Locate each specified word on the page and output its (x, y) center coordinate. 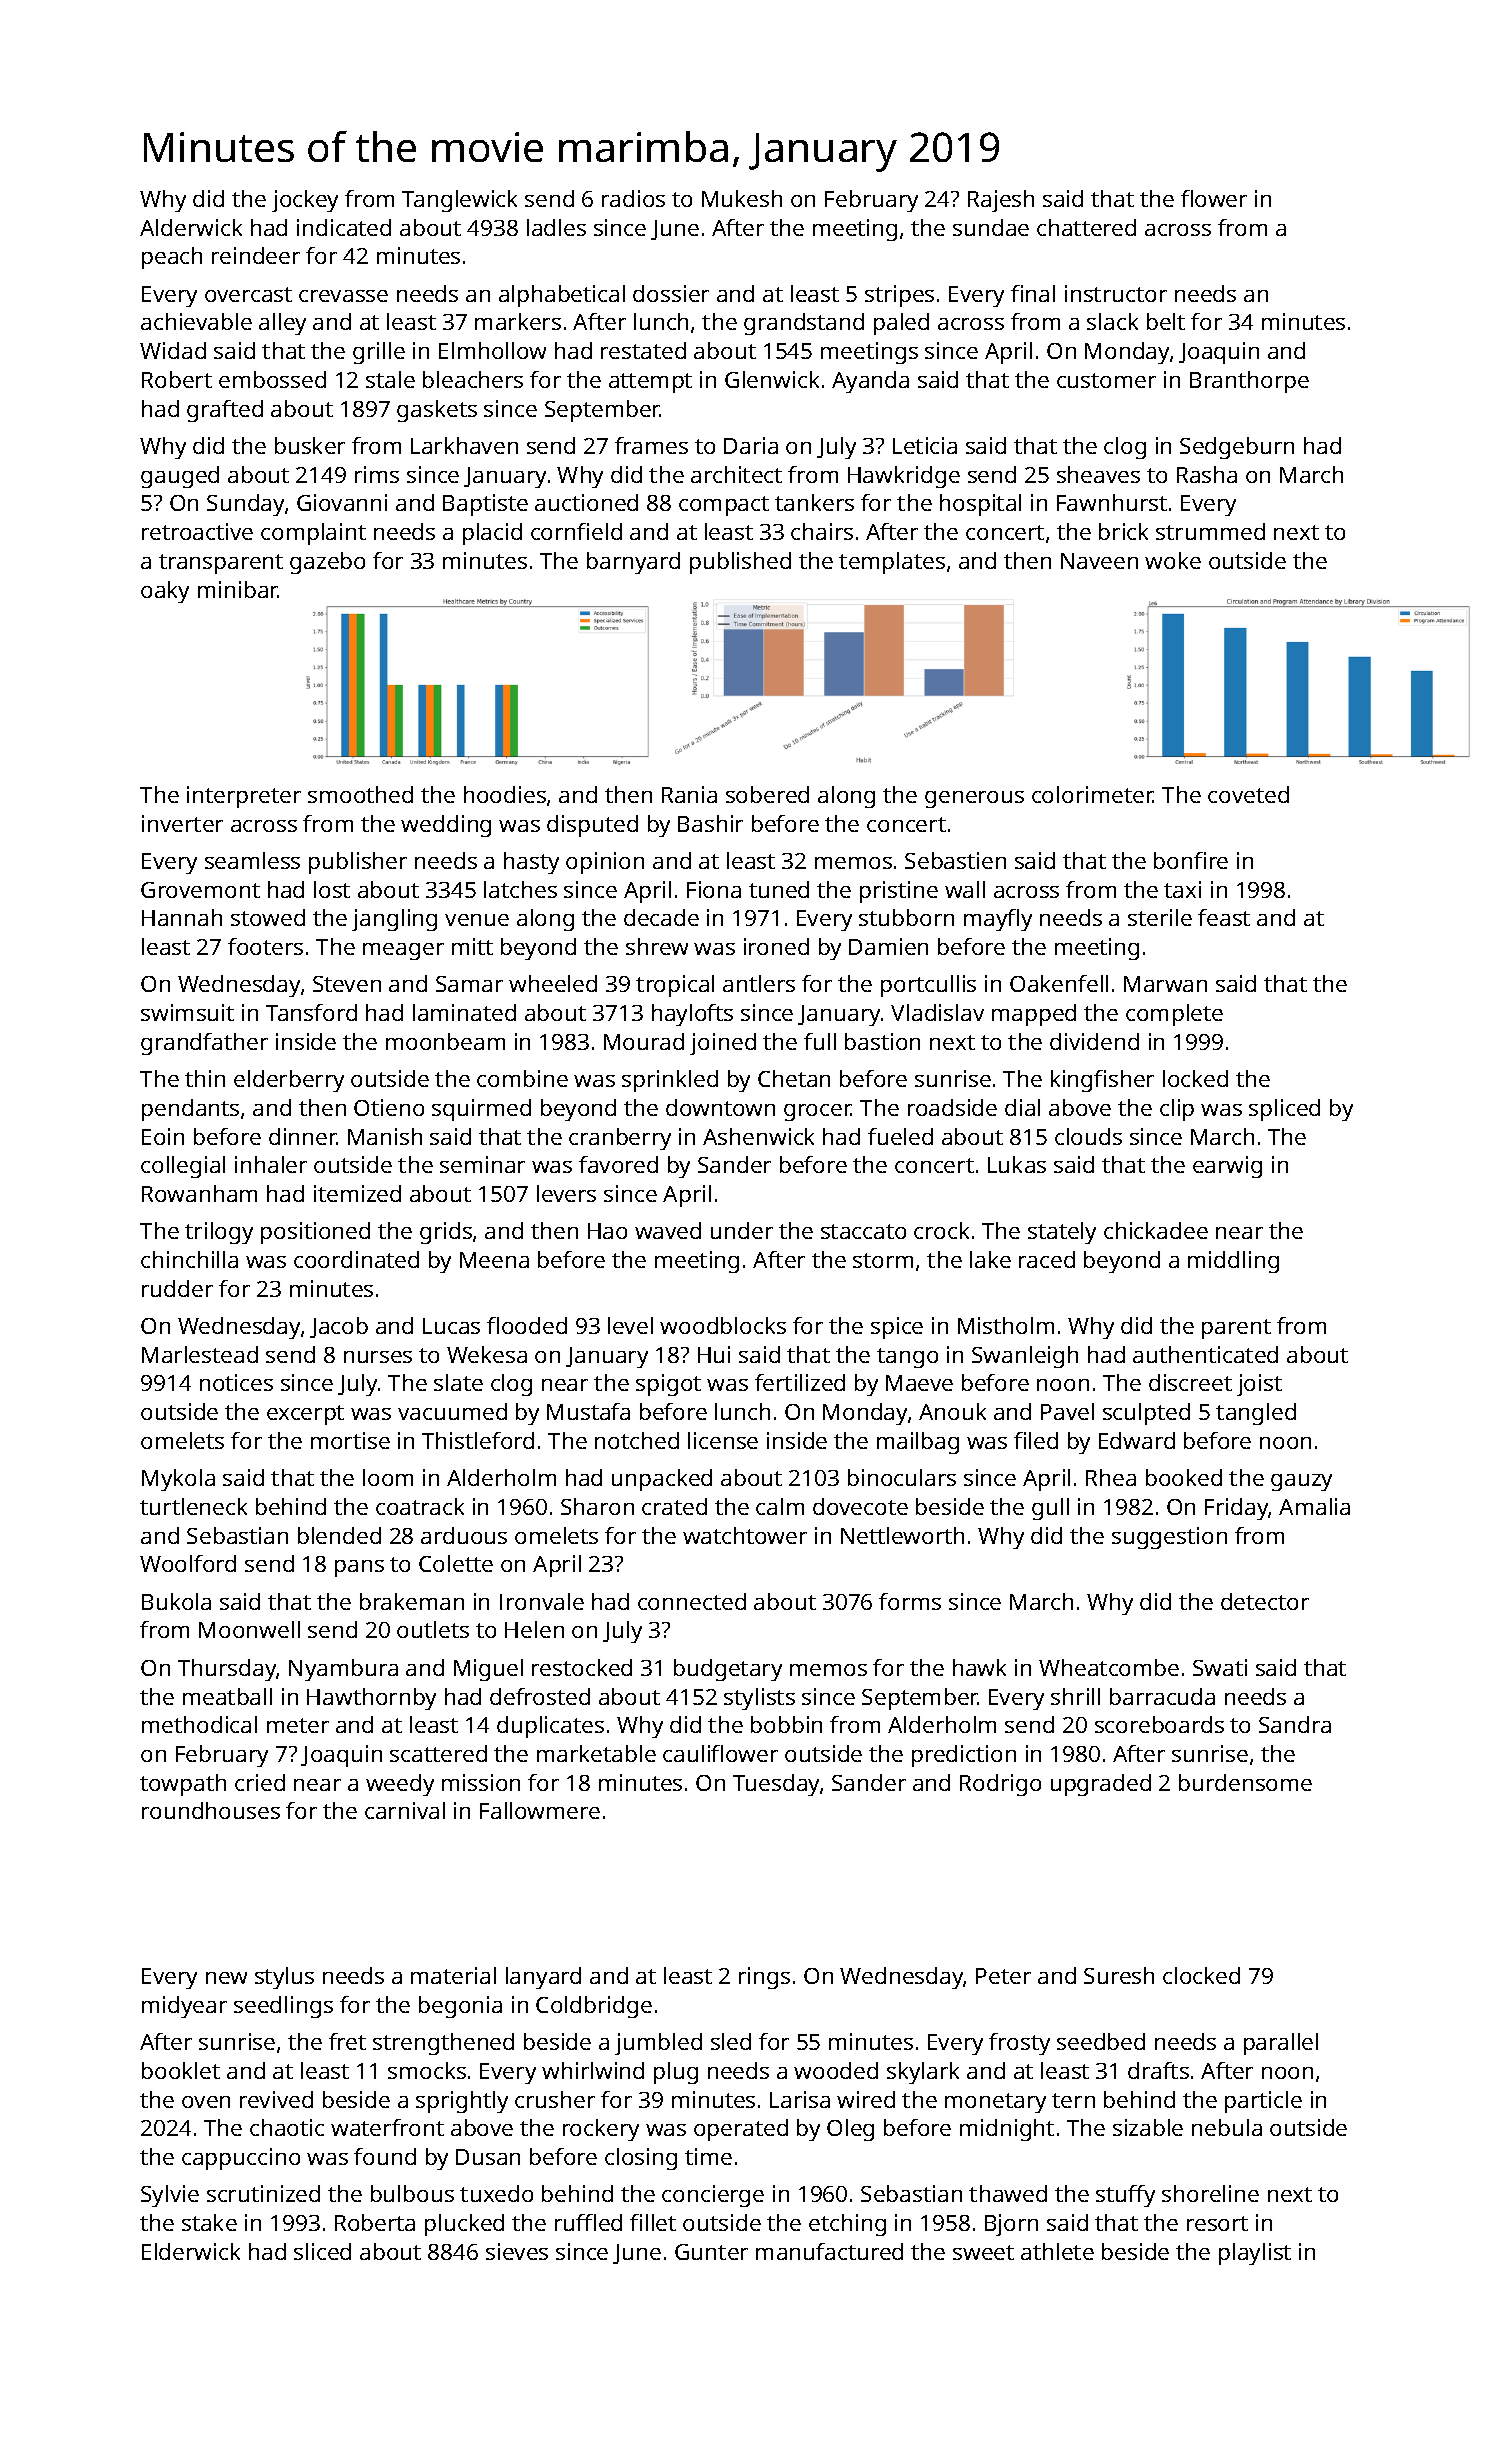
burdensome (1245, 1782)
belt (1166, 321)
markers (518, 321)
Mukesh (742, 198)
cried (260, 1782)
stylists (759, 1699)
